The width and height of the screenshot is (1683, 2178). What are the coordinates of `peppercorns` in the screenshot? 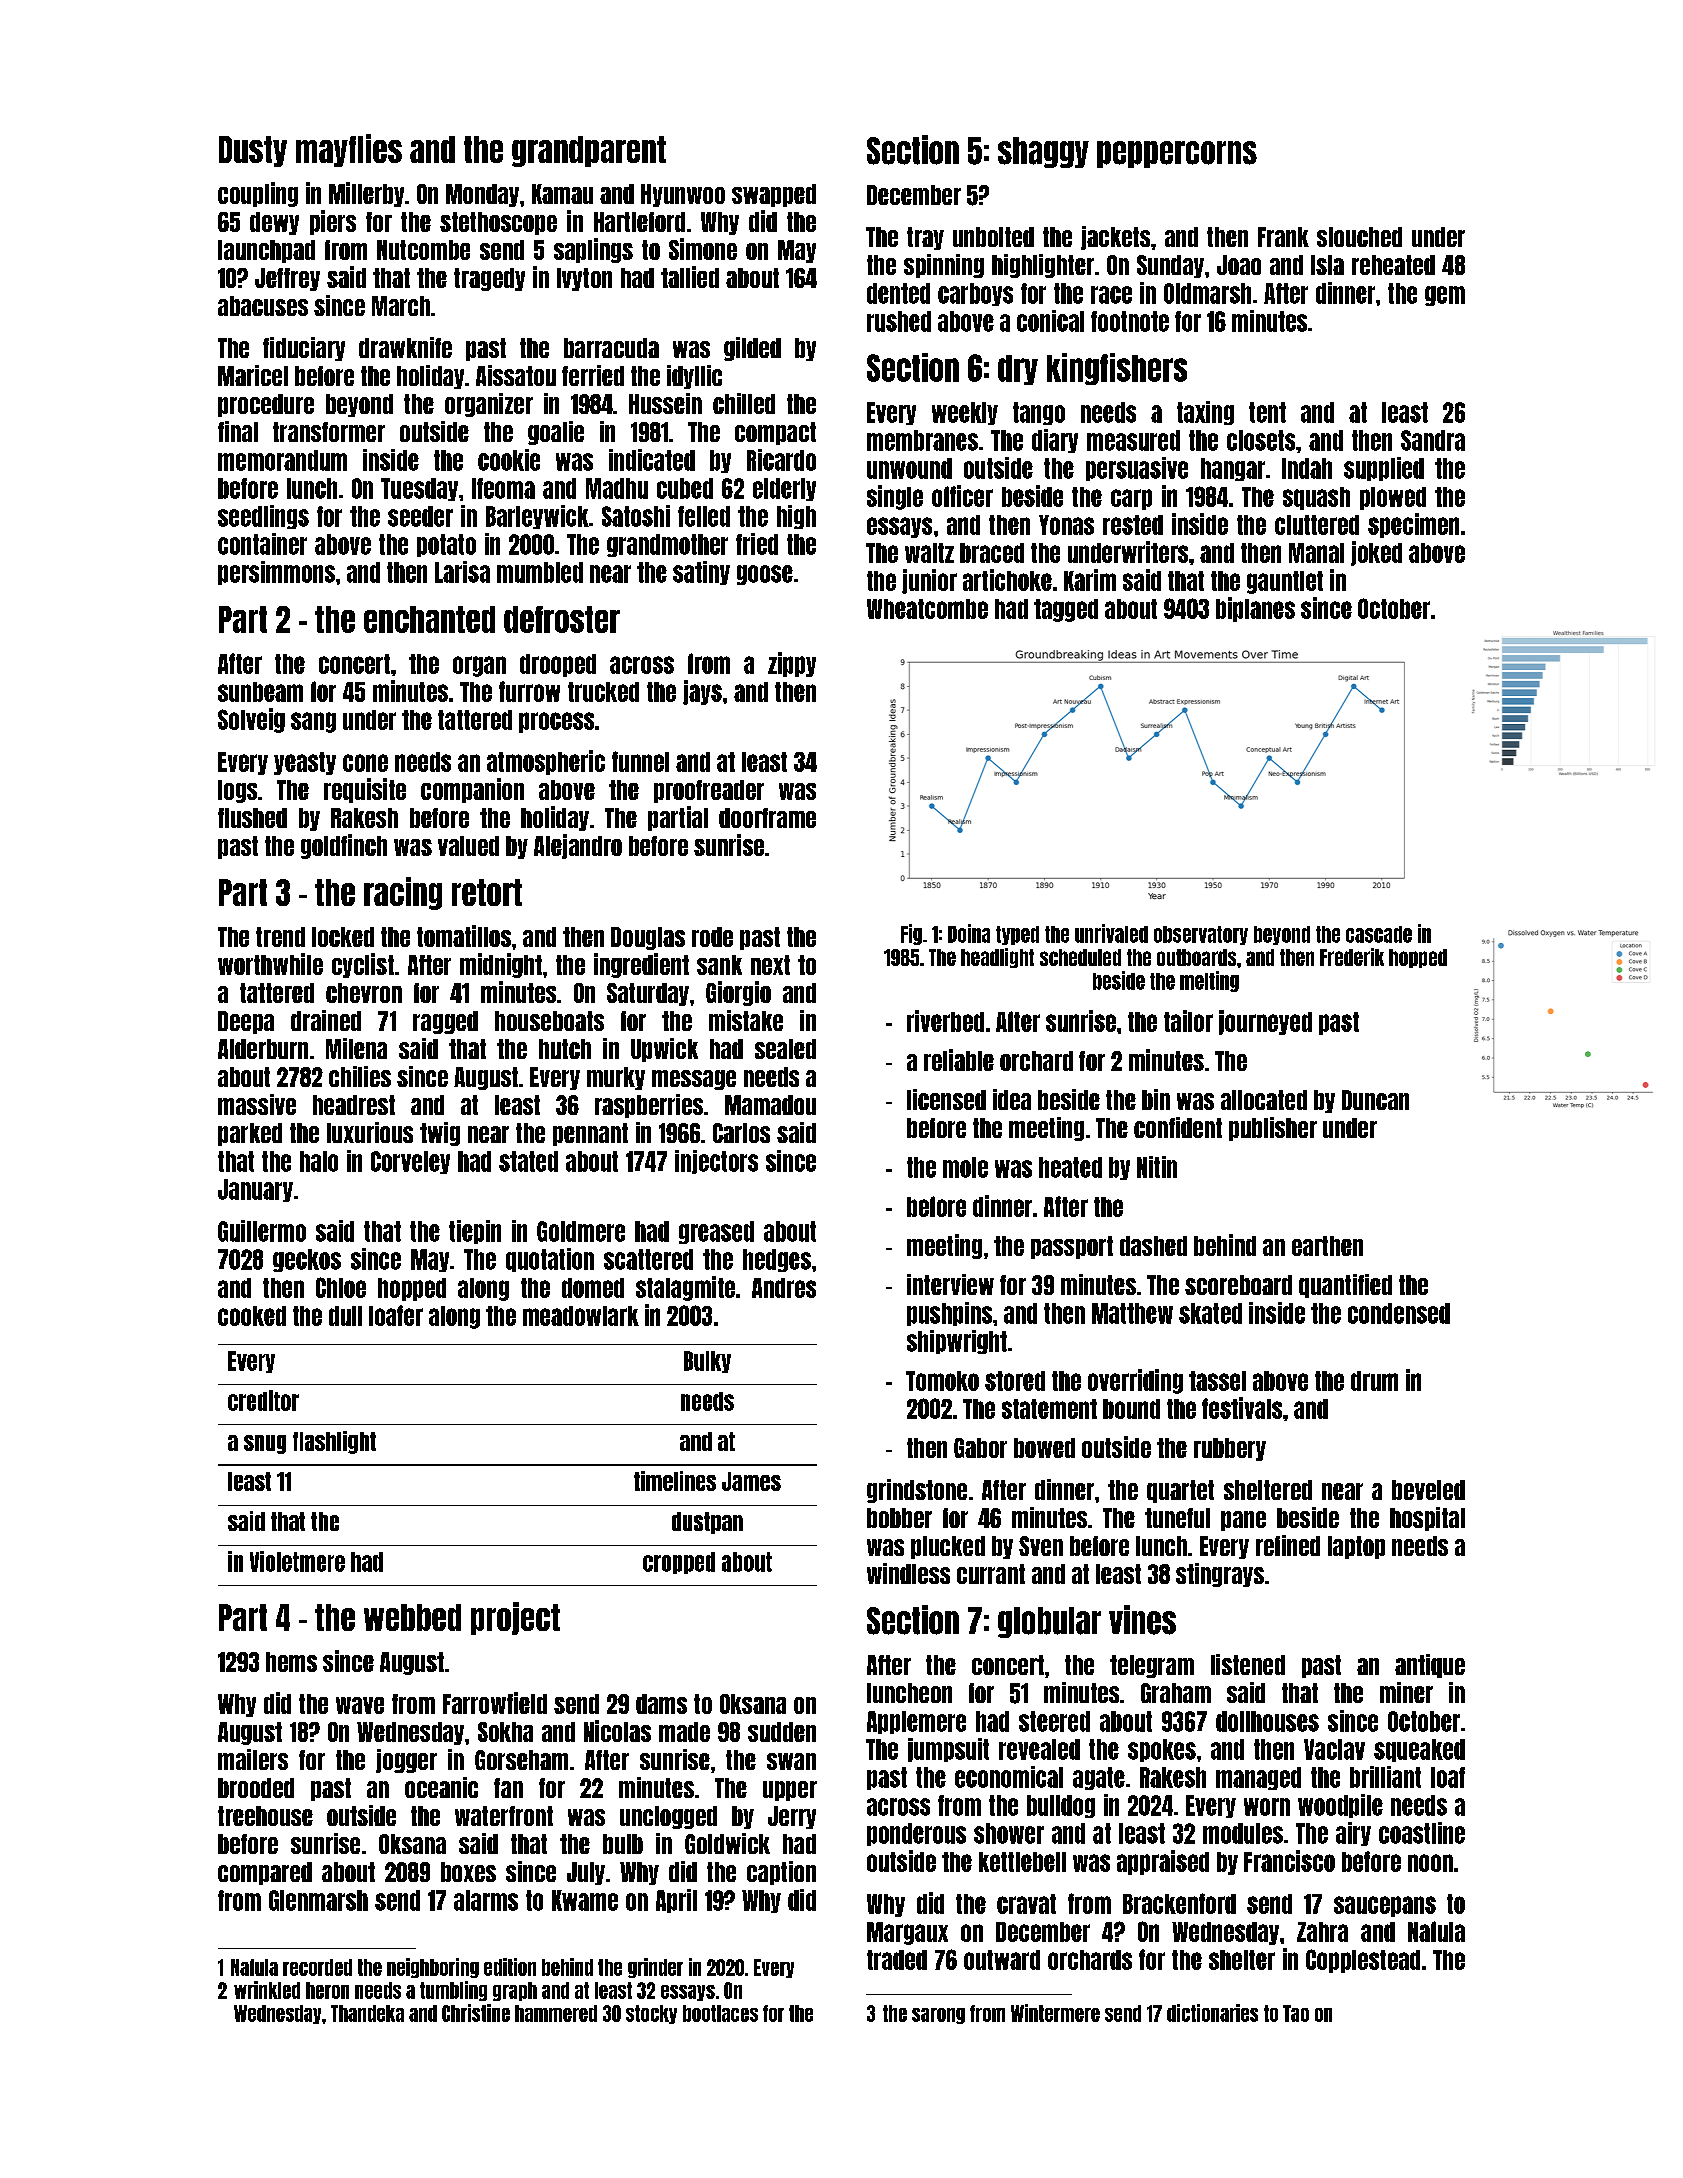 It's located at (1177, 154).
